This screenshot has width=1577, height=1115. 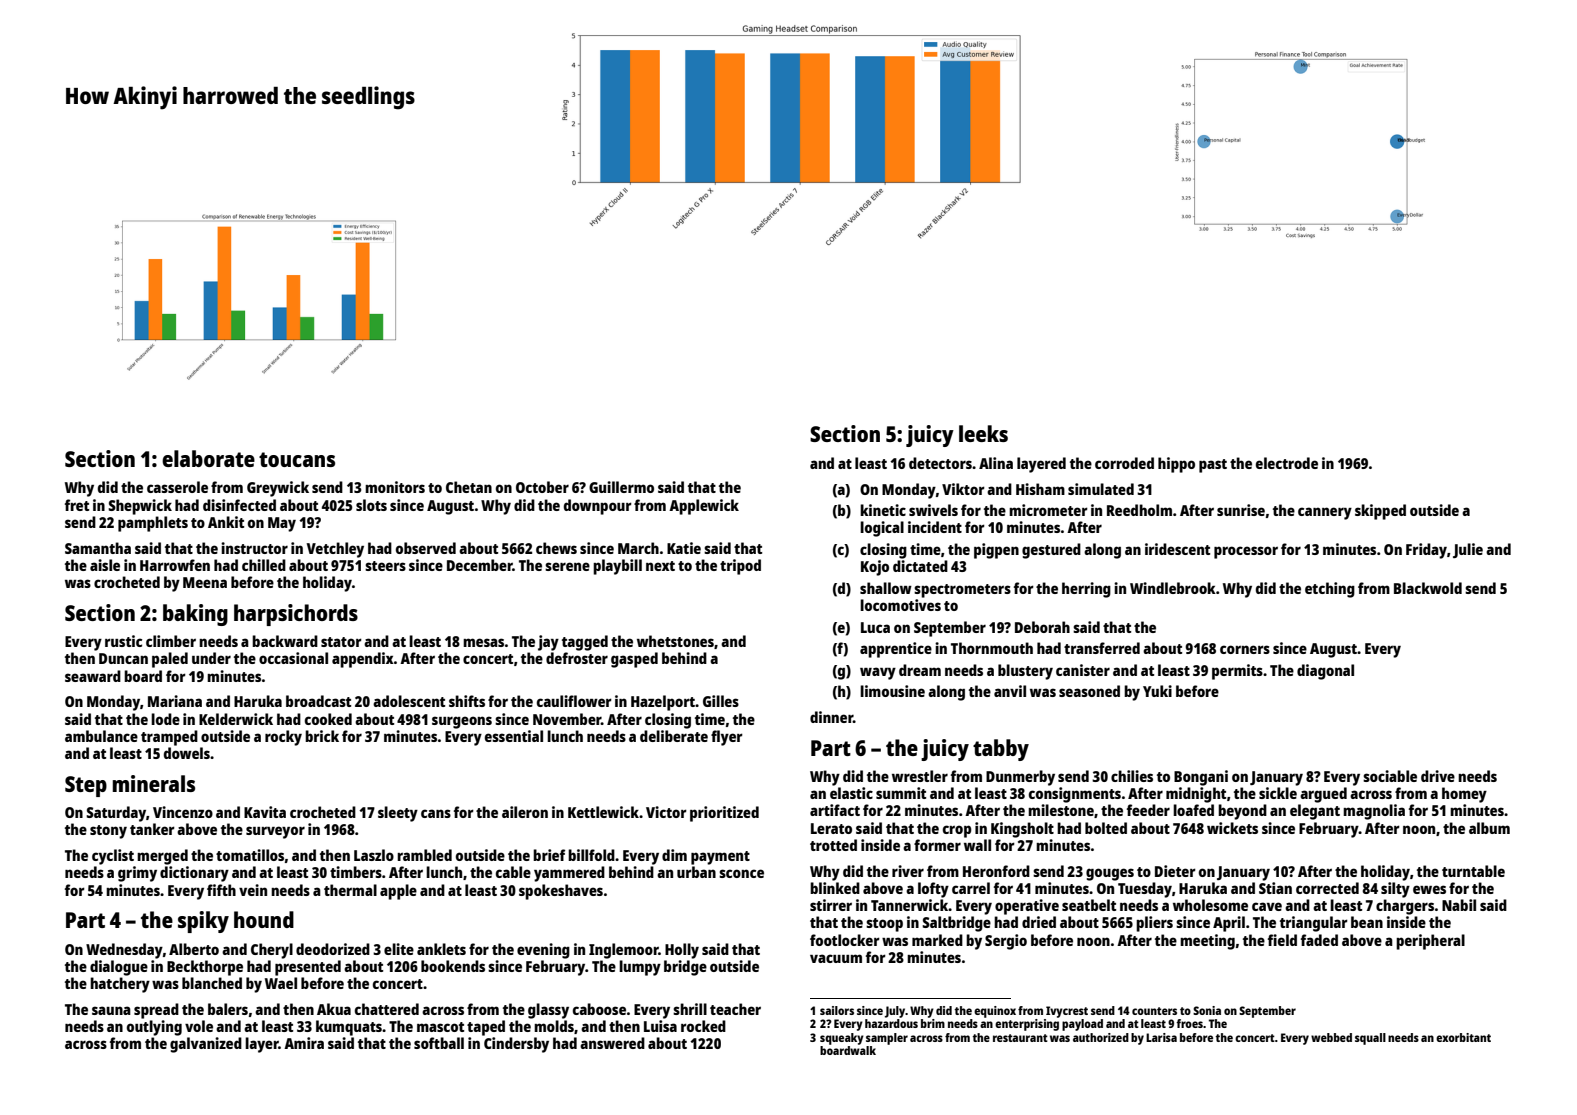 What do you see at coordinates (663, 703) in the screenshot?
I see `Hazelport` at bounding box center [663, 703].
